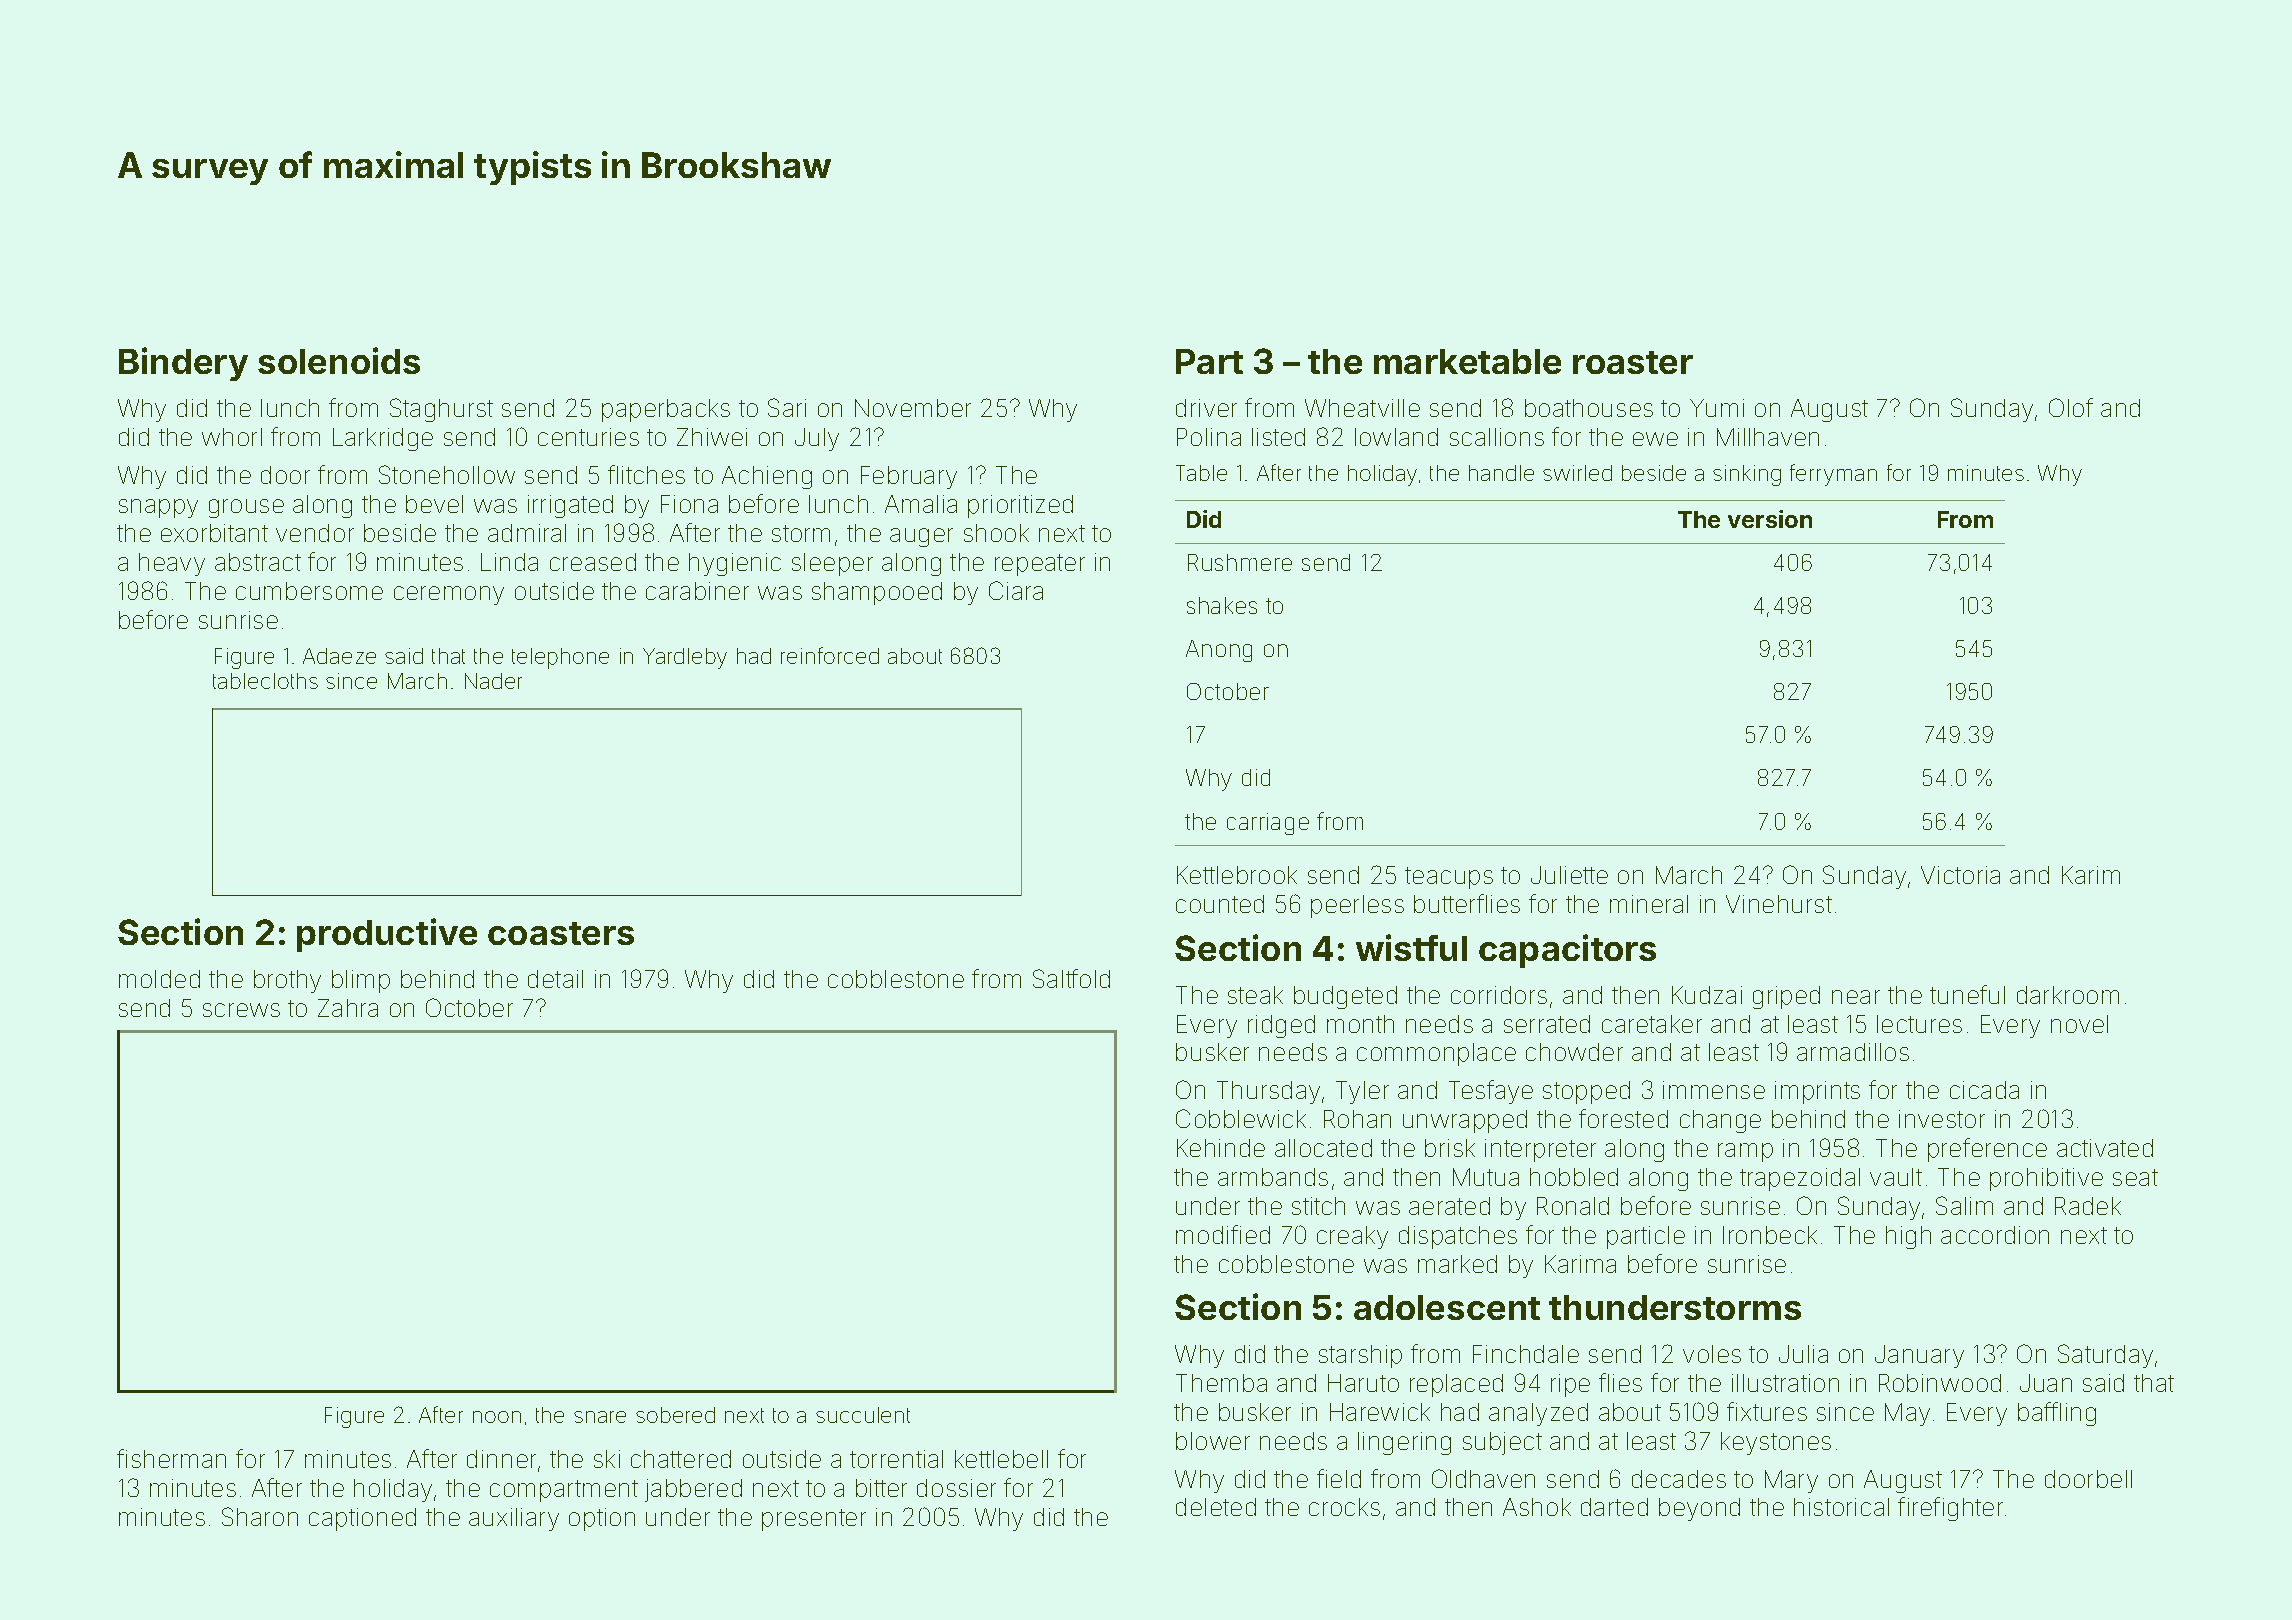  What do you see at coordinates (1268, 824) in the image?
I see `carriage` at bounding box center [1268, 824].
